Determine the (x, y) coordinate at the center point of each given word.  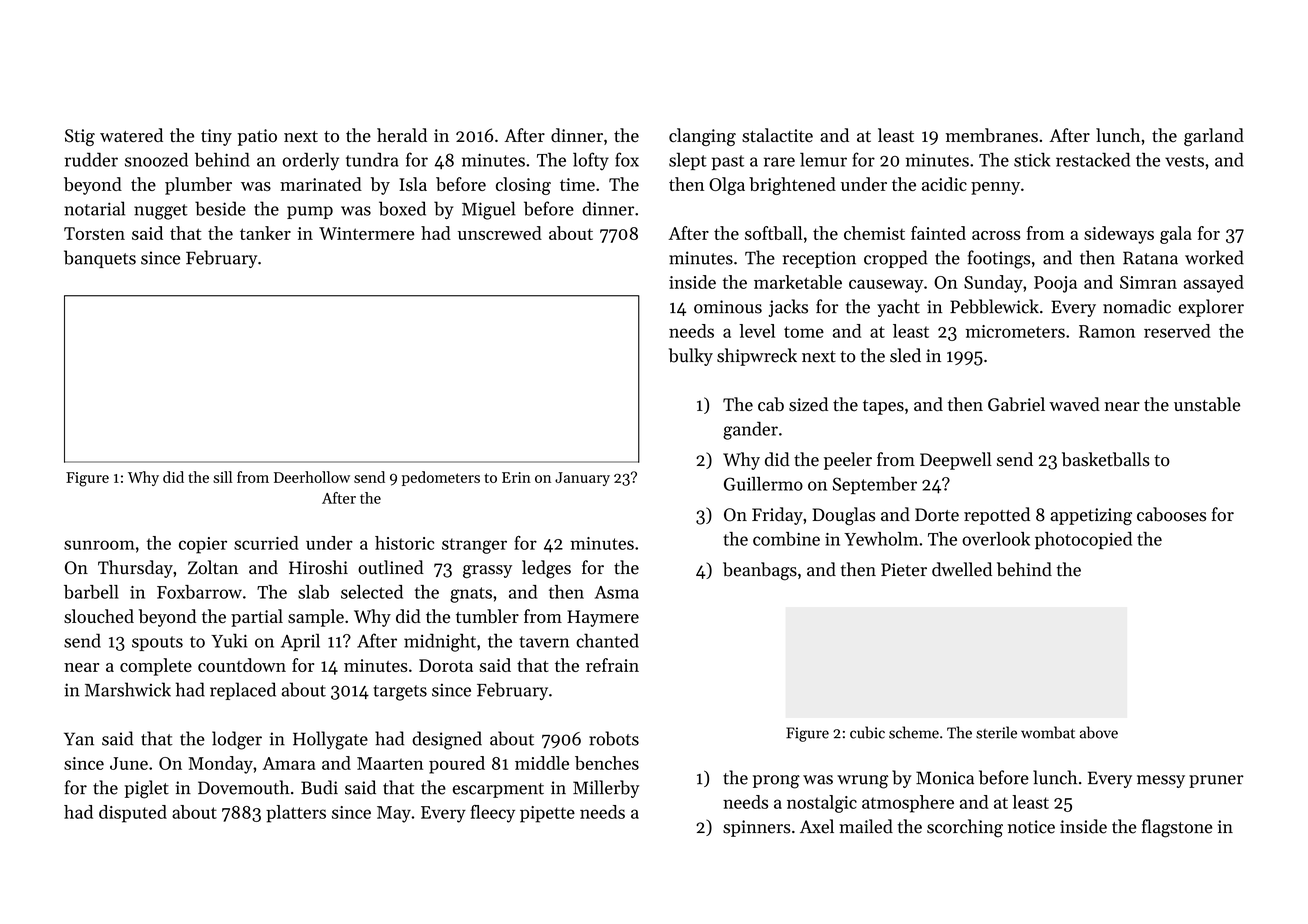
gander (750, 431)
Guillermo (763, 484)
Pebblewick (994, 306)
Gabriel (1016, 404)
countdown (242, 665)
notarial (94, 208)
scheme (914, 732)
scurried (266, 543)
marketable (798, 282)
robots (614, 738)
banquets (100, 259)
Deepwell (956, 461)
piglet (146, 789)
